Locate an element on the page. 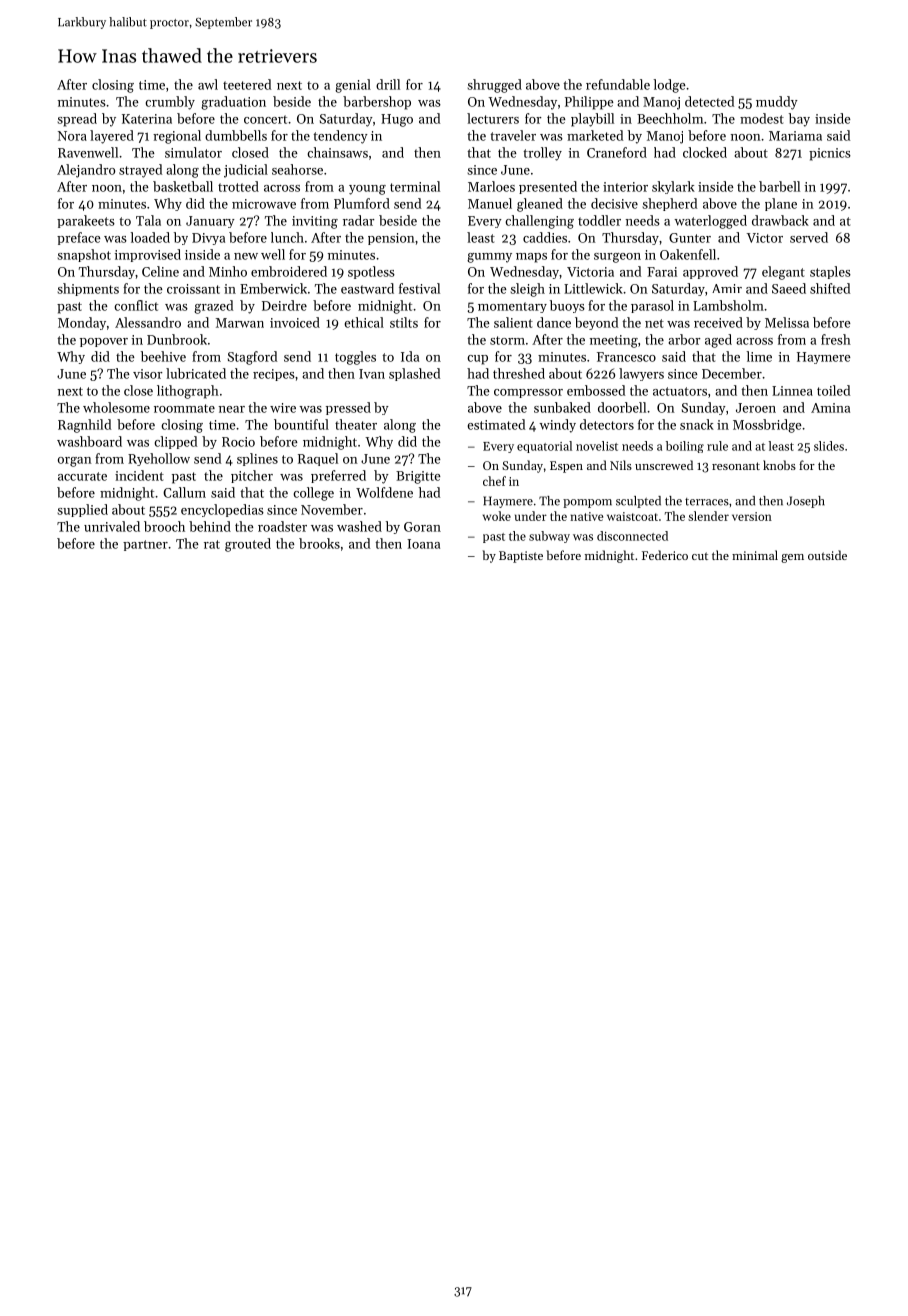 The width and height of the document is (908, 1316). shrugged is located at coordinates (495, 86).
